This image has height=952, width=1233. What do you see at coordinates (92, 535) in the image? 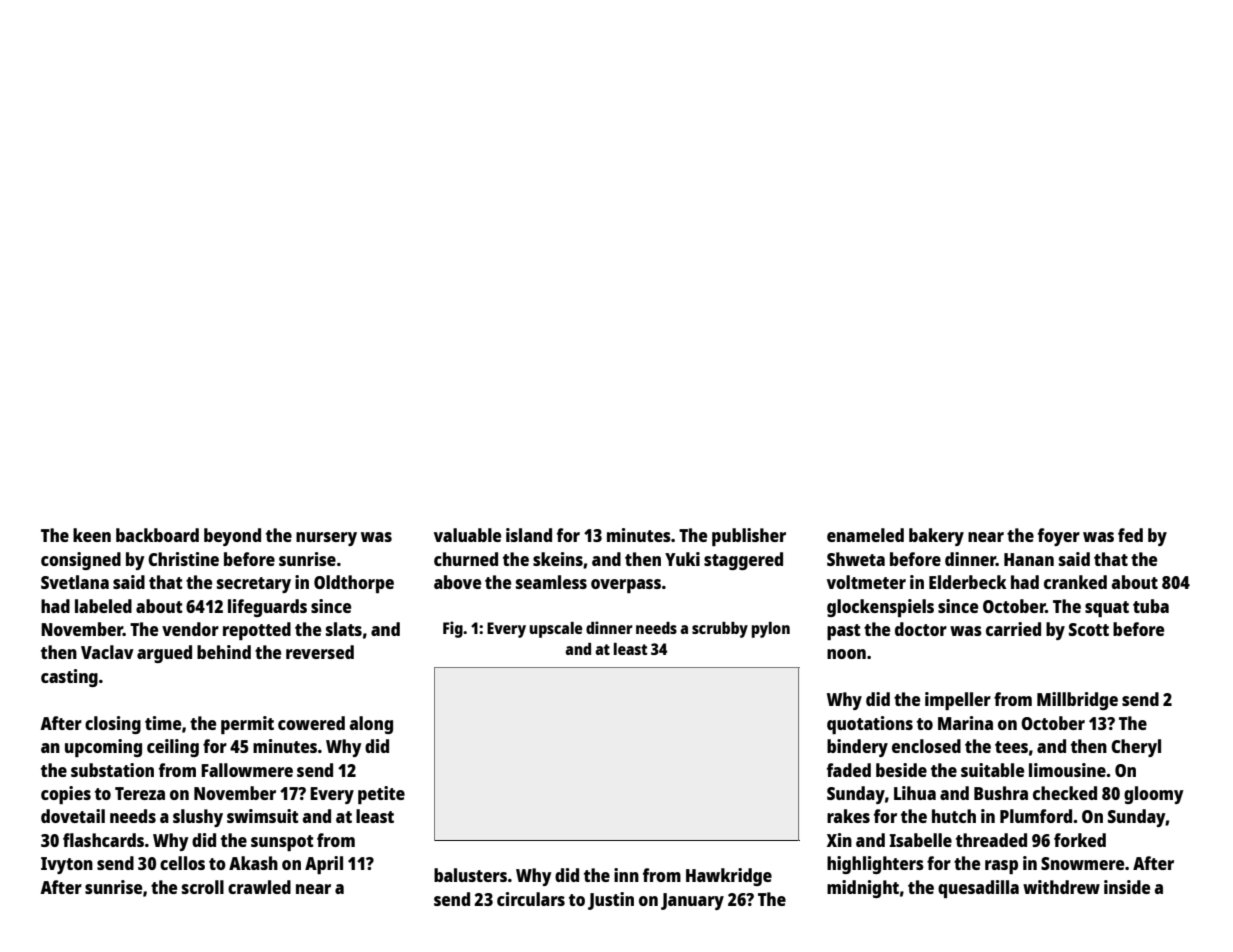
I see `keen` at bounding box center [92, 535].
